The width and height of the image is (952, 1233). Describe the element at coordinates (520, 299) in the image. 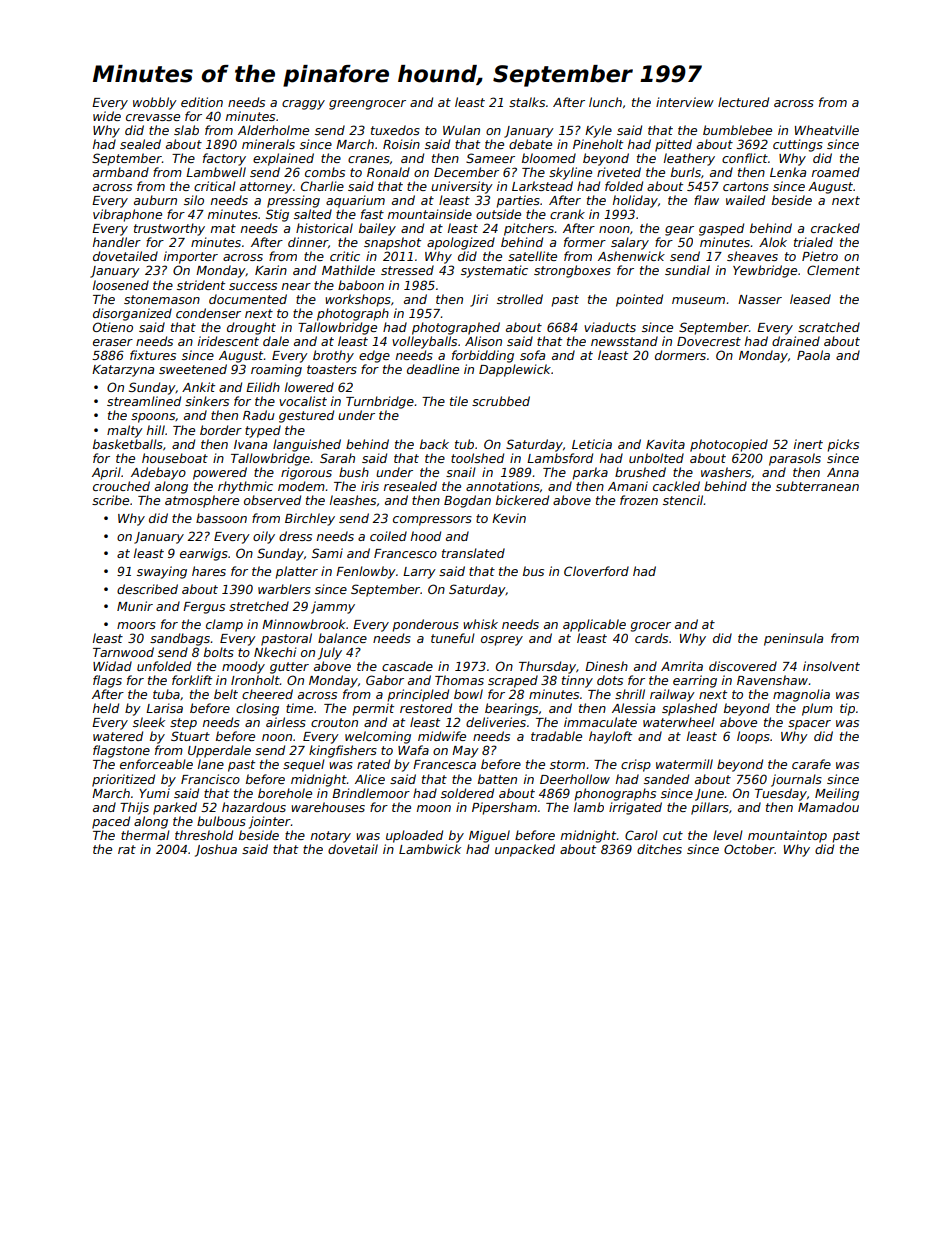

I see `strolled` at that location.
